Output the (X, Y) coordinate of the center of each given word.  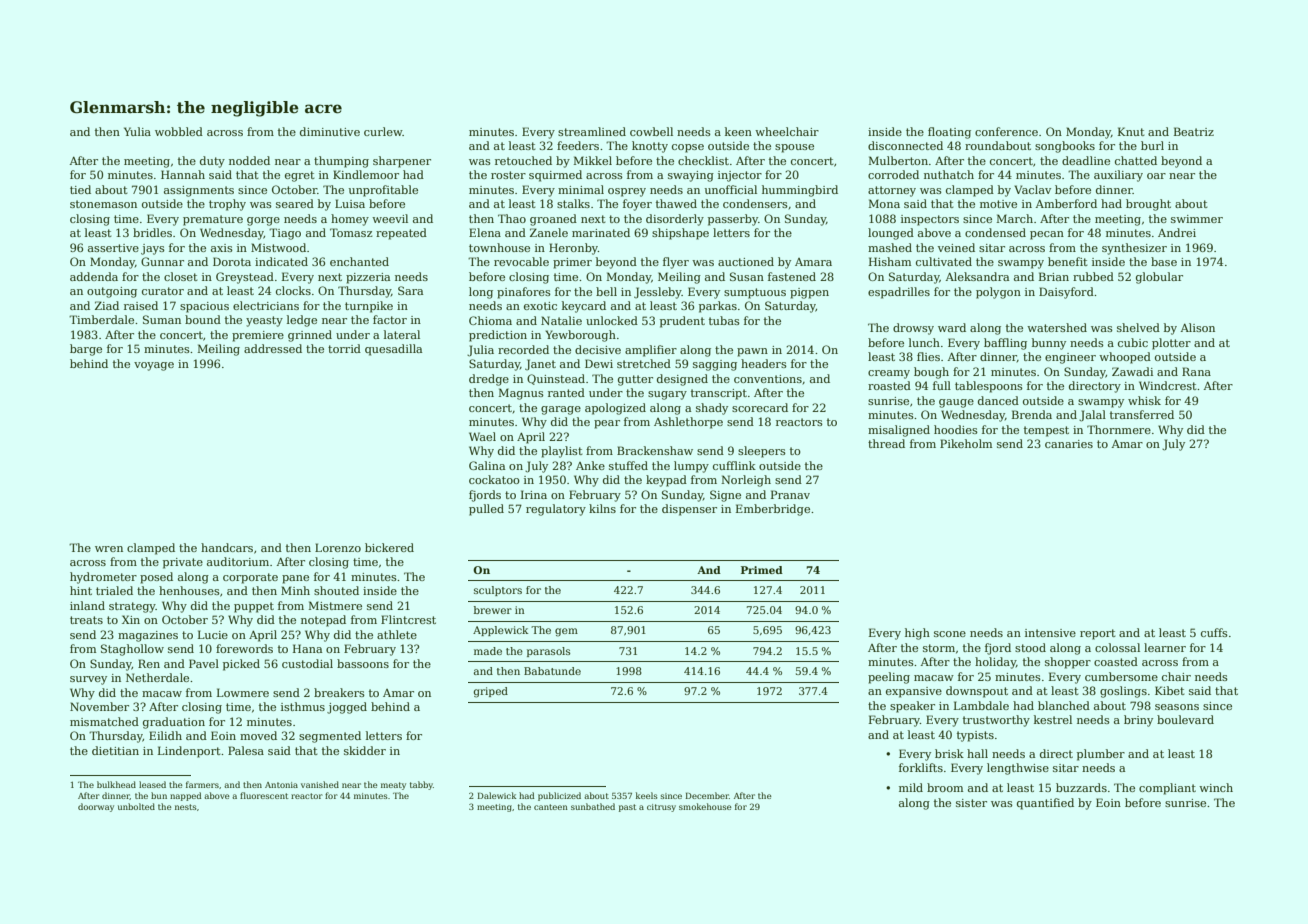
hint (81, 590)
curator (163, 291)
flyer (676, 263)
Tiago (285, 234)
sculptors (498, 591)
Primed (762, 570)
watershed (1057, 327)
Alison (1198, 327)
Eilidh (165, 735)
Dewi (599, 363)
